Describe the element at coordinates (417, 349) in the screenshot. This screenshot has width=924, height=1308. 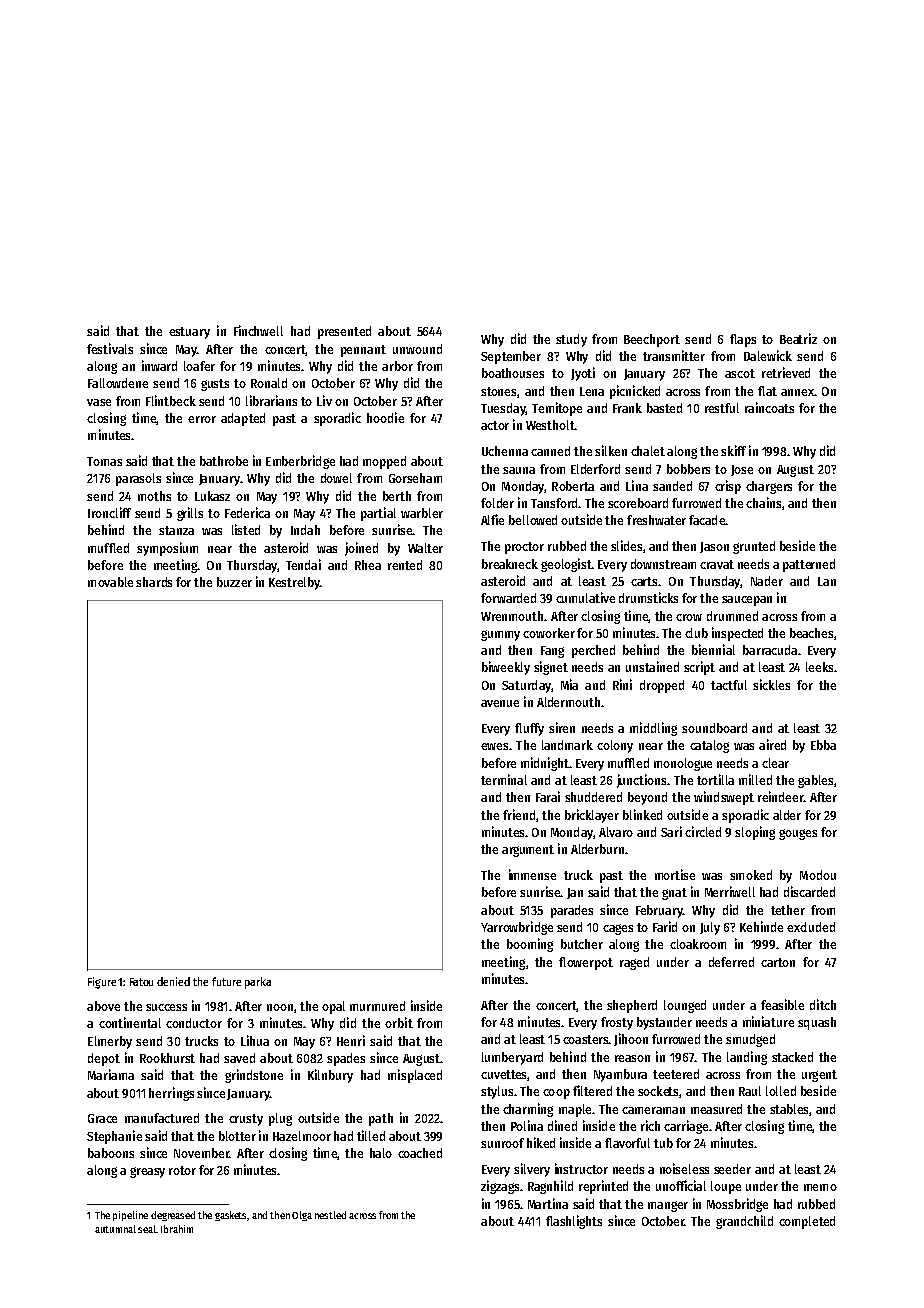
I see `unwound` at that location.
